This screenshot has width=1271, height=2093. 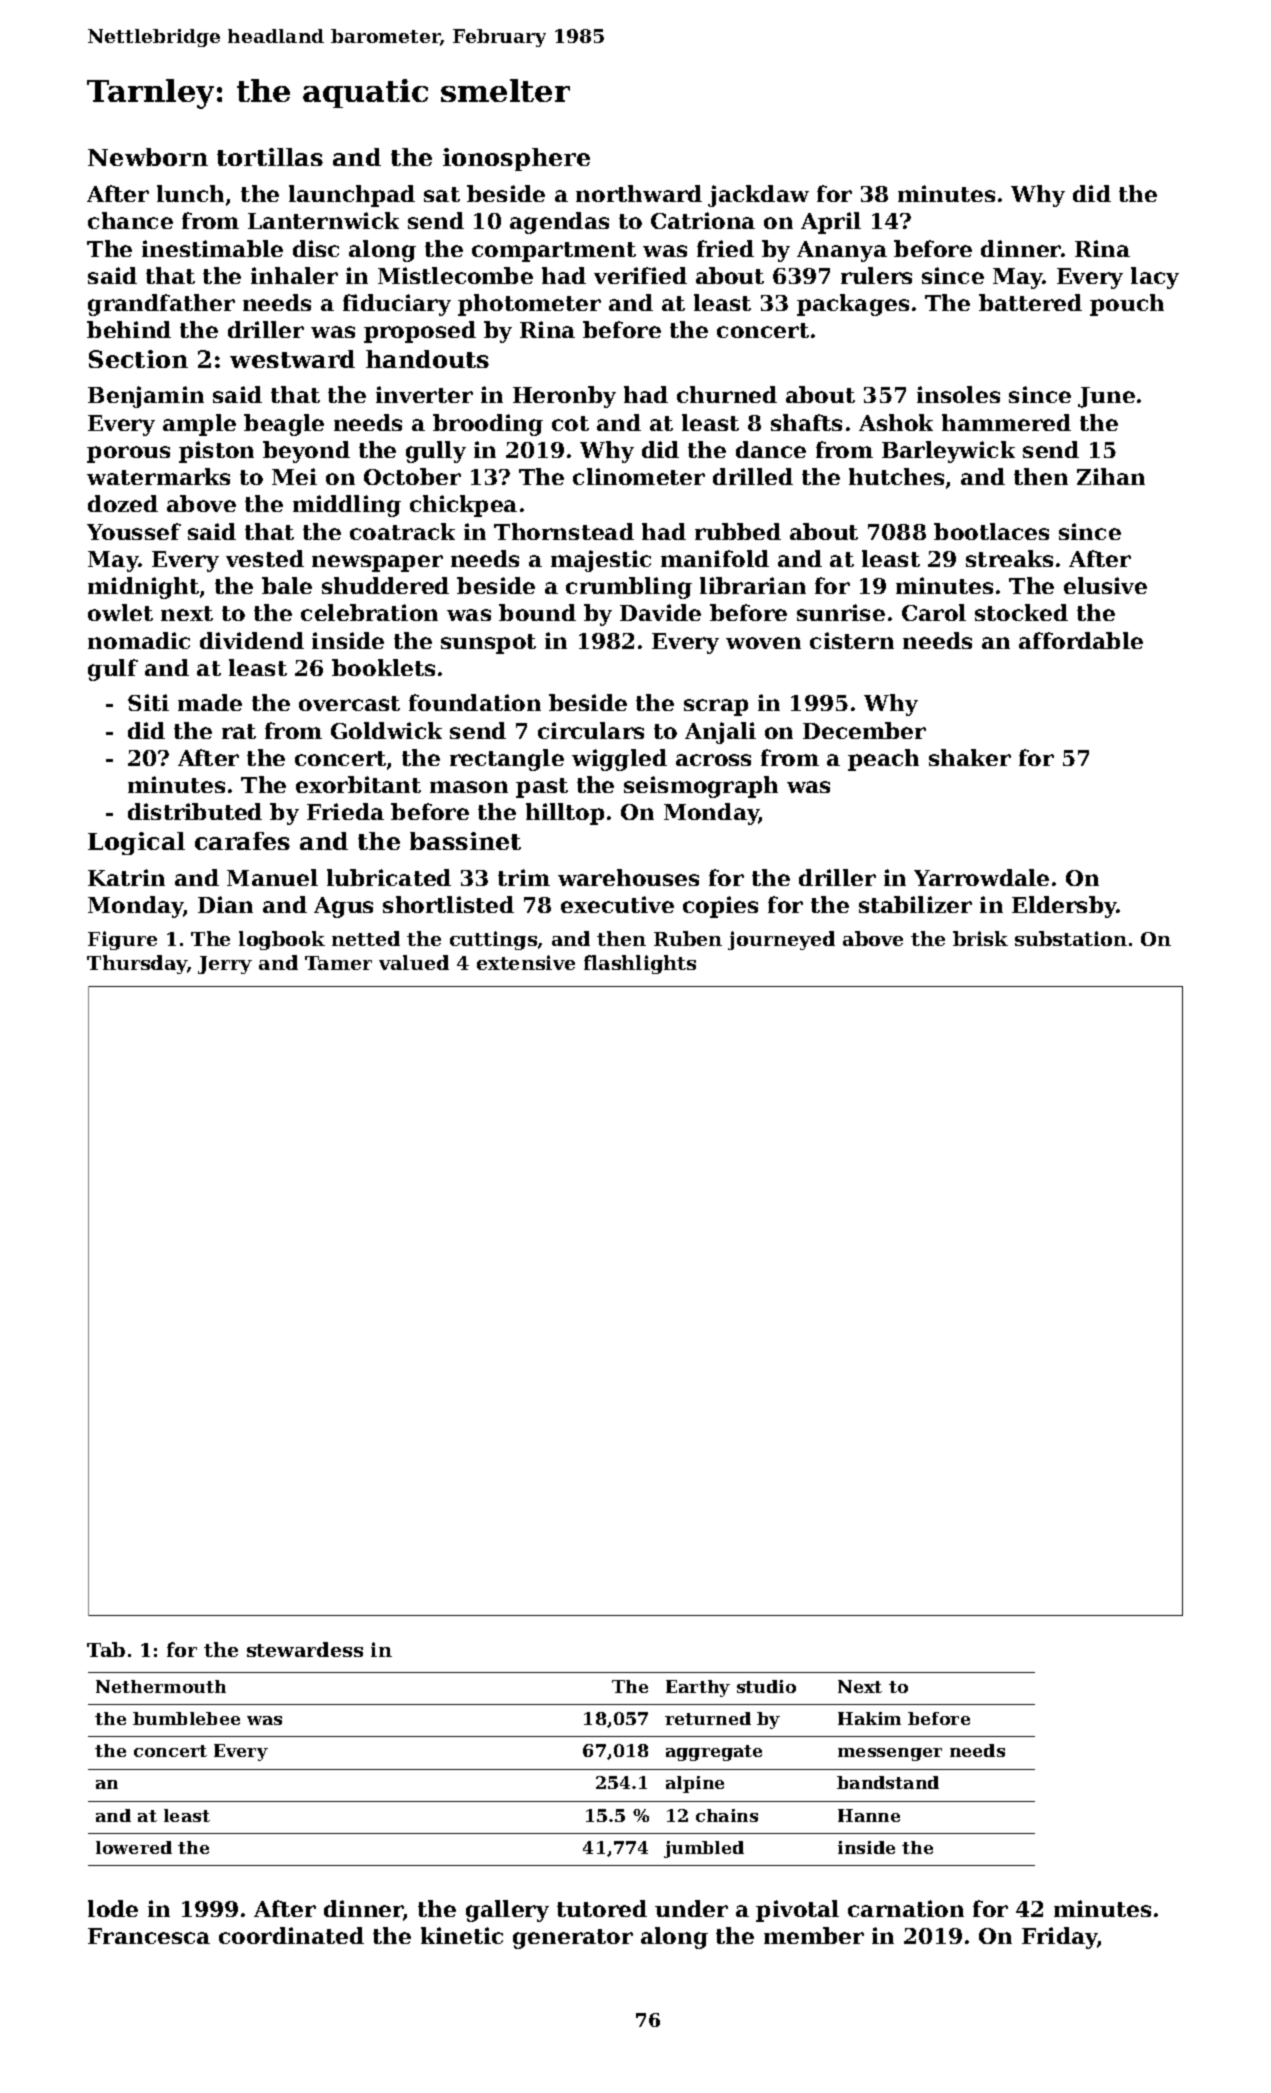 What do you see at coordinates (831, 223) in the screenshot?
I see `April` at bounding box center [831, 223].
